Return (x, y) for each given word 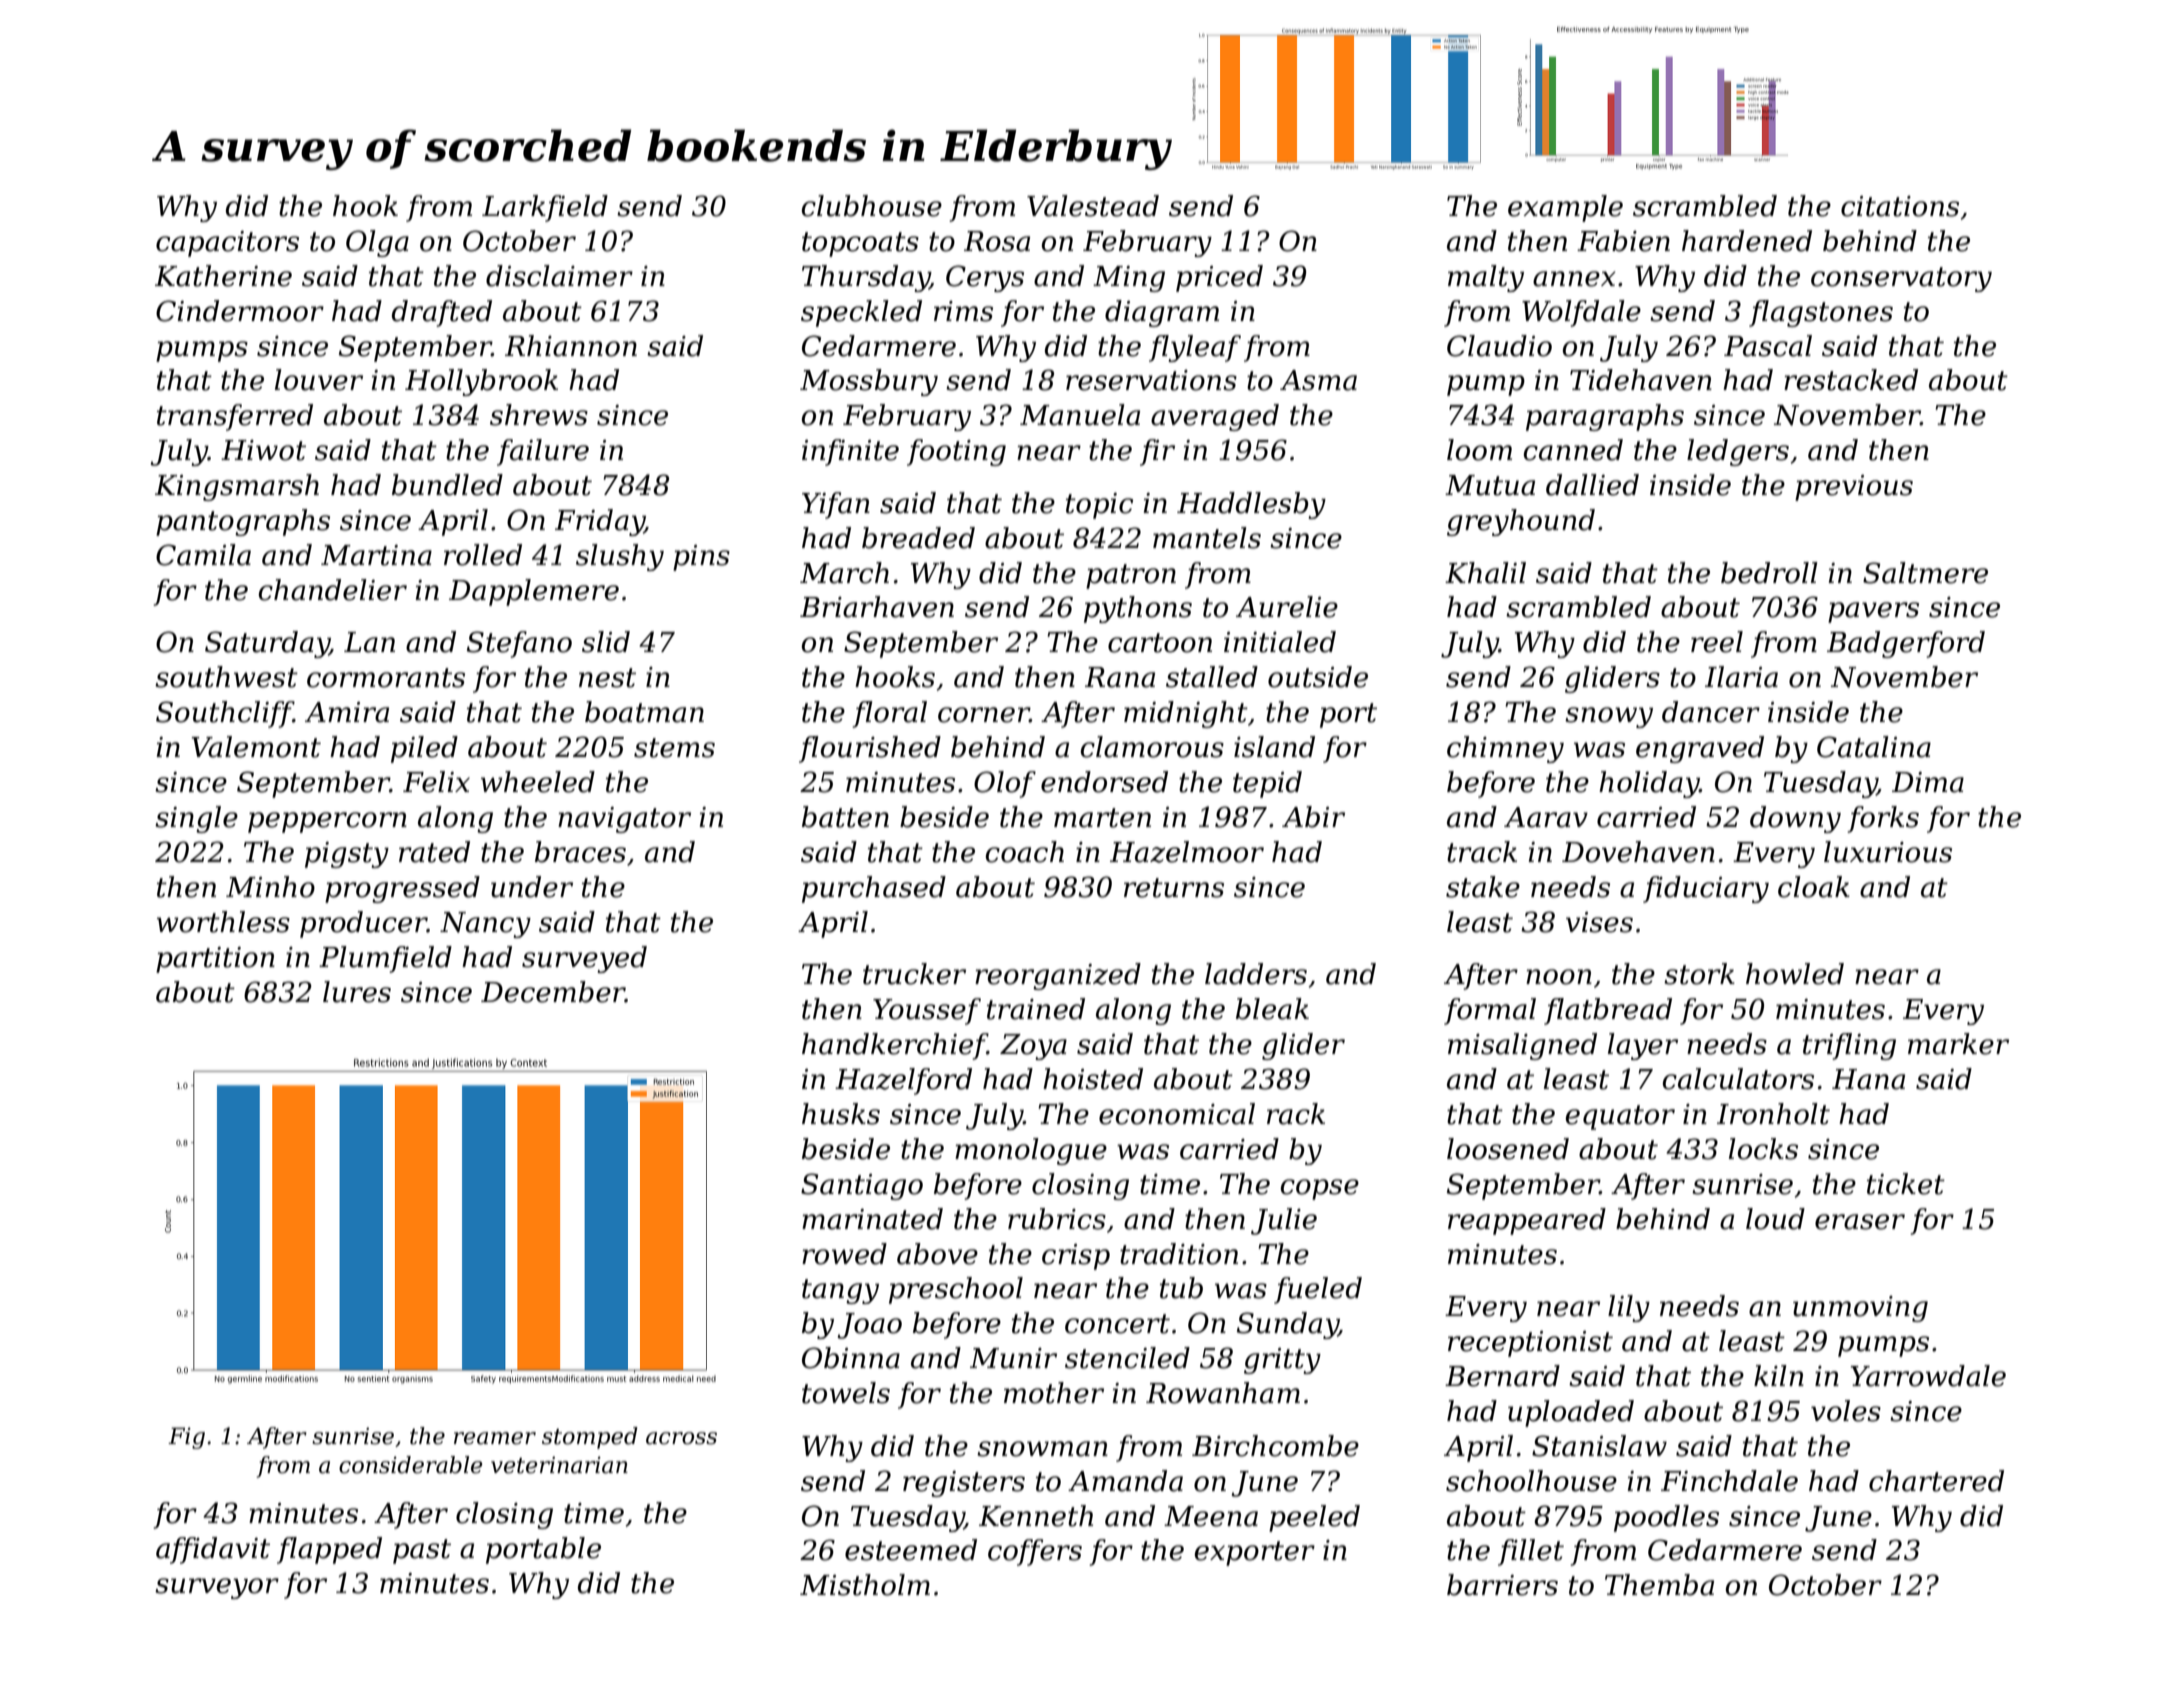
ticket (1906, 1184)
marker (1958, 1044)
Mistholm (865, 1585)
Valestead (1093, 206)
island (1274, 747)
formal (1490, 1011)
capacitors (227, 244)
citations (1900, 206)
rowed (844, 1254)
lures (357, 992)
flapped (329, 1550)
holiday (1649, 784)
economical (1177, 1114)
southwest (226, 677)
